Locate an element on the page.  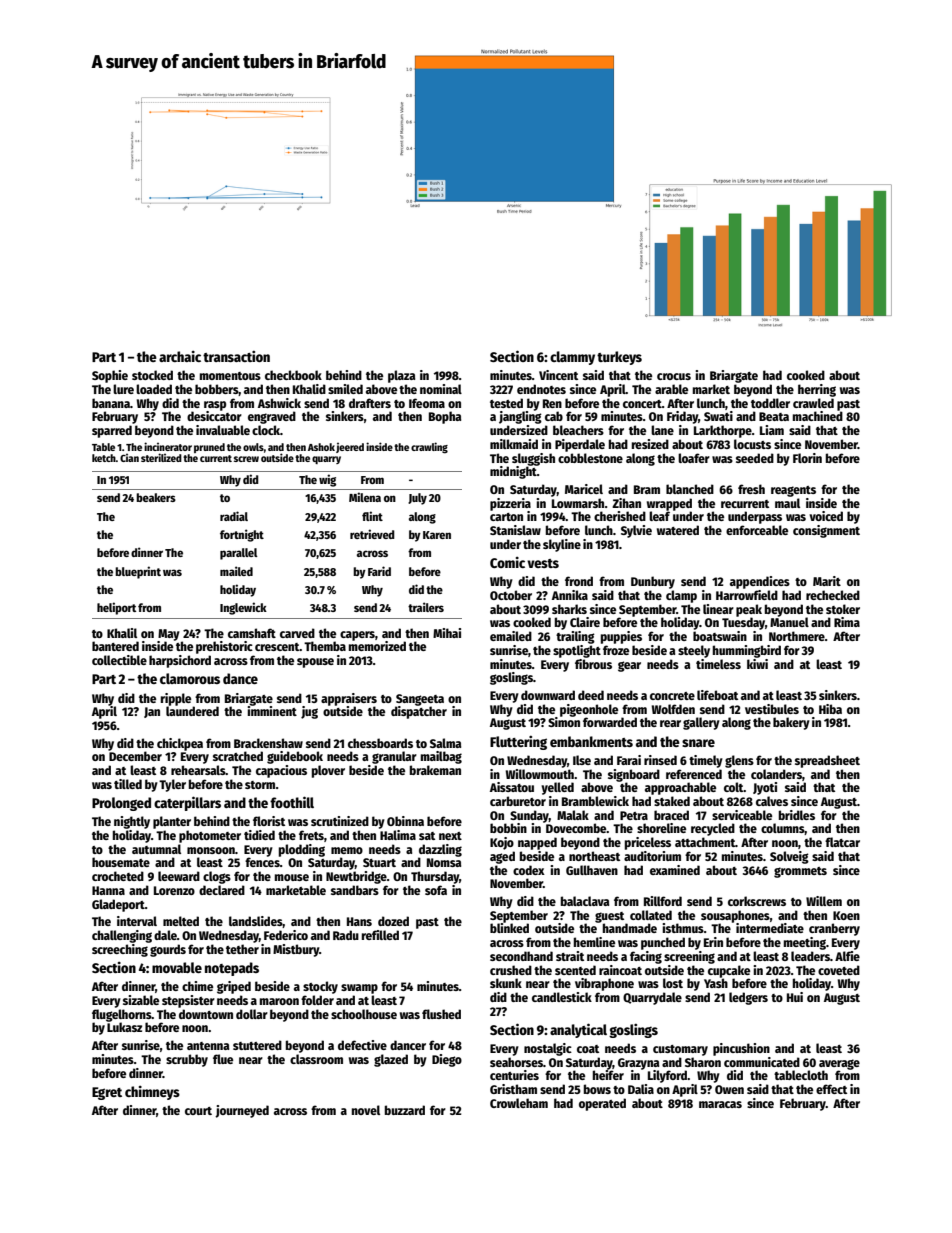
Malak is located at coordinates (573, 815).
